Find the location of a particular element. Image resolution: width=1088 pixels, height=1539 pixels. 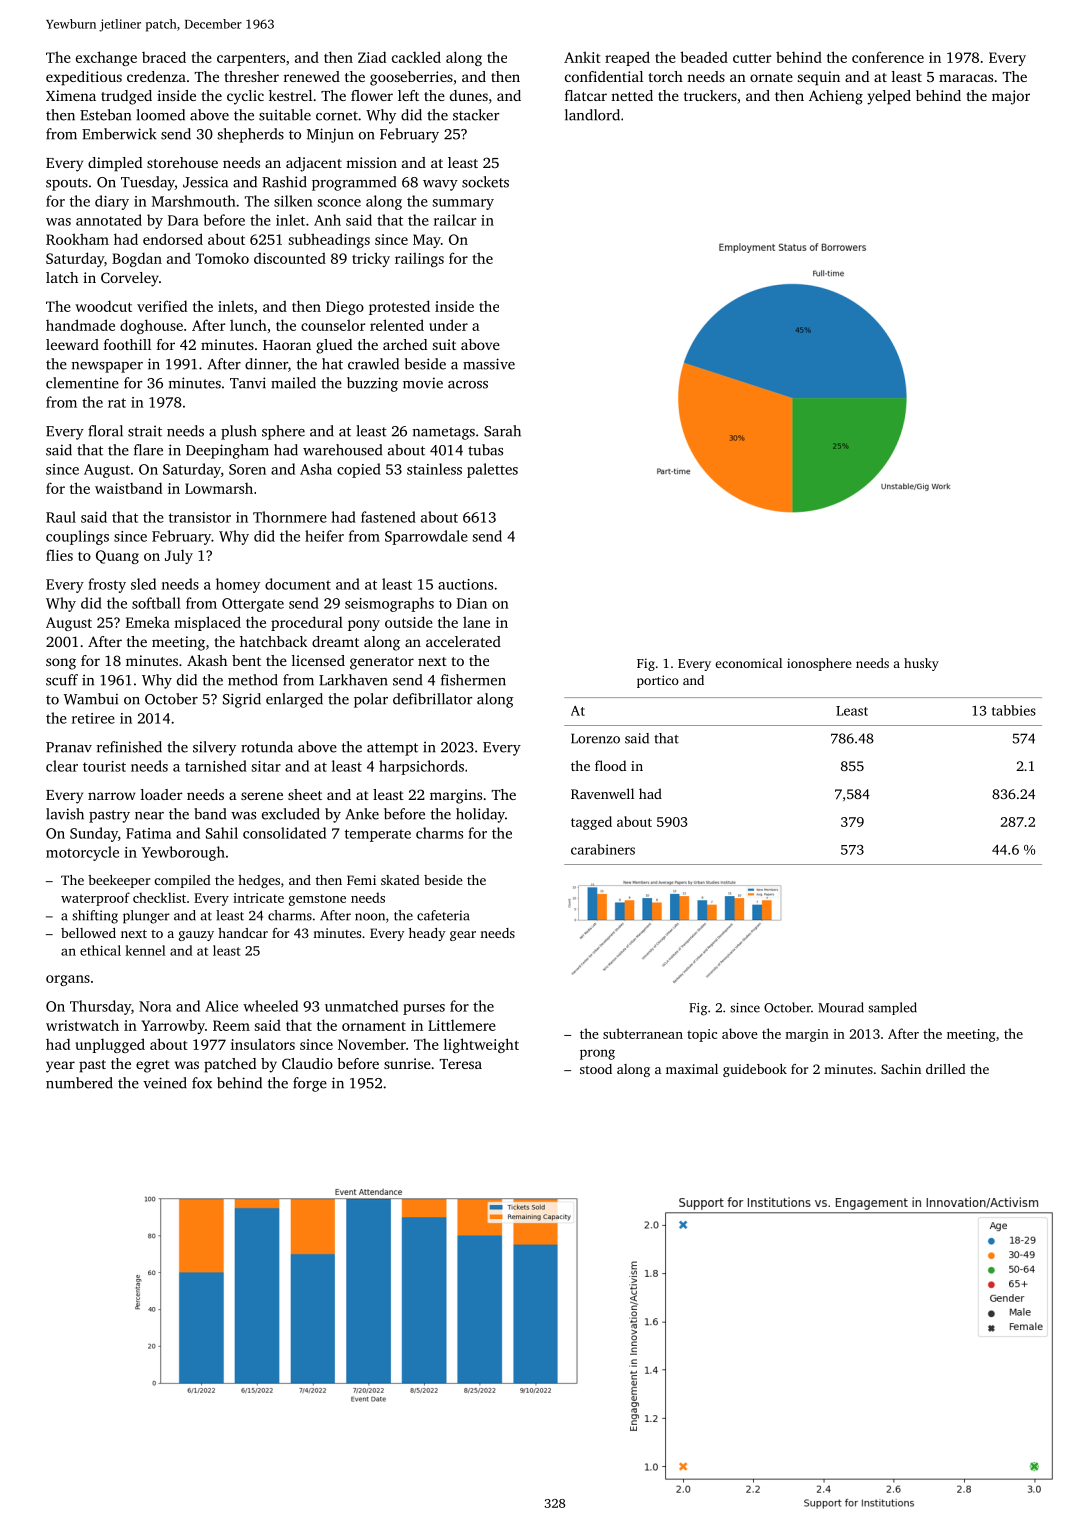

frosty is located at coordinates (107, 585).
